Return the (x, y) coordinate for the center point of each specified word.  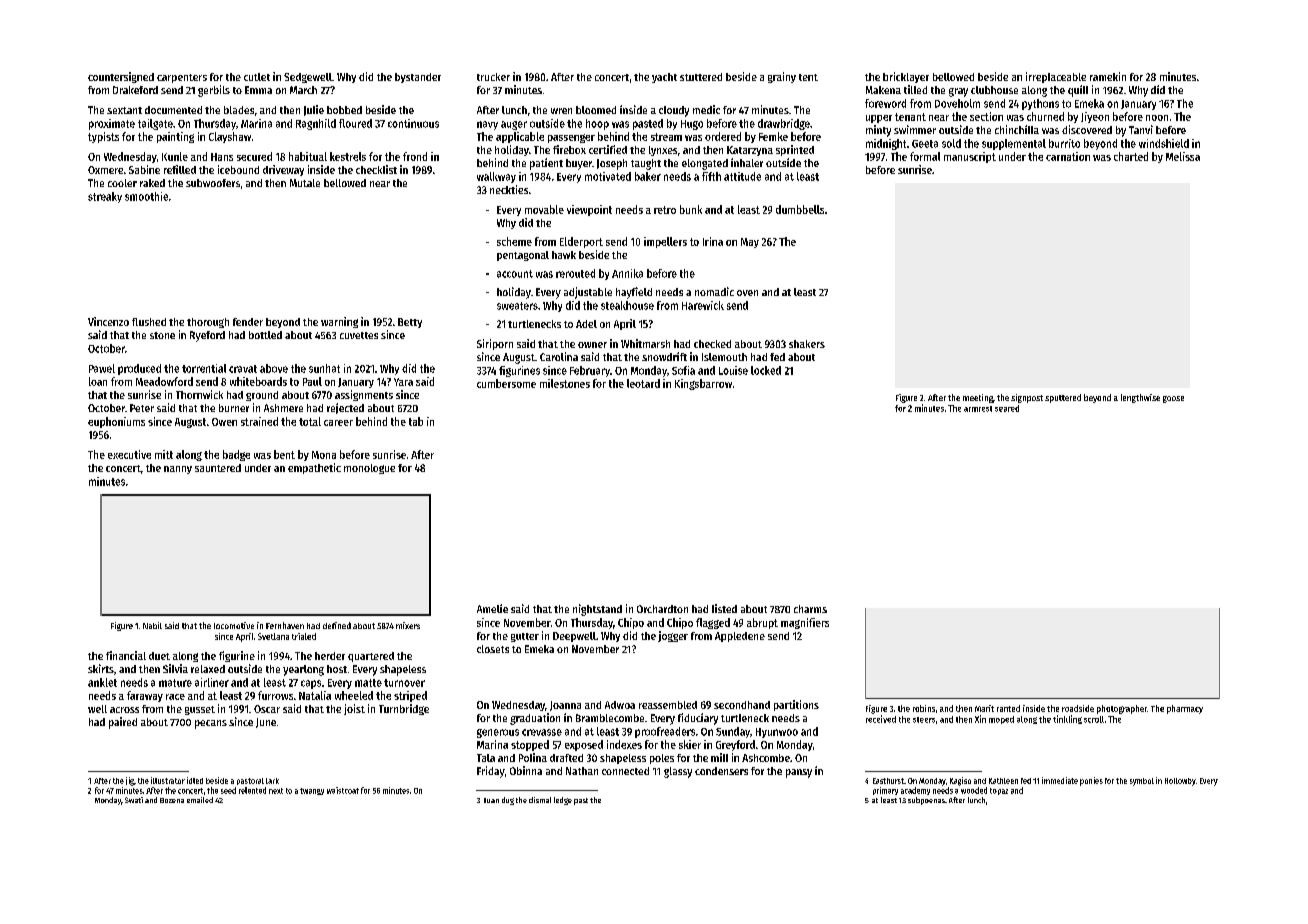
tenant (910, 117)
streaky (105, 197)
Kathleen (1003, 781)
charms (810, 609)
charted (1131, 156)
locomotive (234, 625)
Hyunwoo (777, 733)
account (515, 274)
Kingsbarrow (703, 384)
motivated (608, 176)
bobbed (344, 110)
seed (228, 790)
